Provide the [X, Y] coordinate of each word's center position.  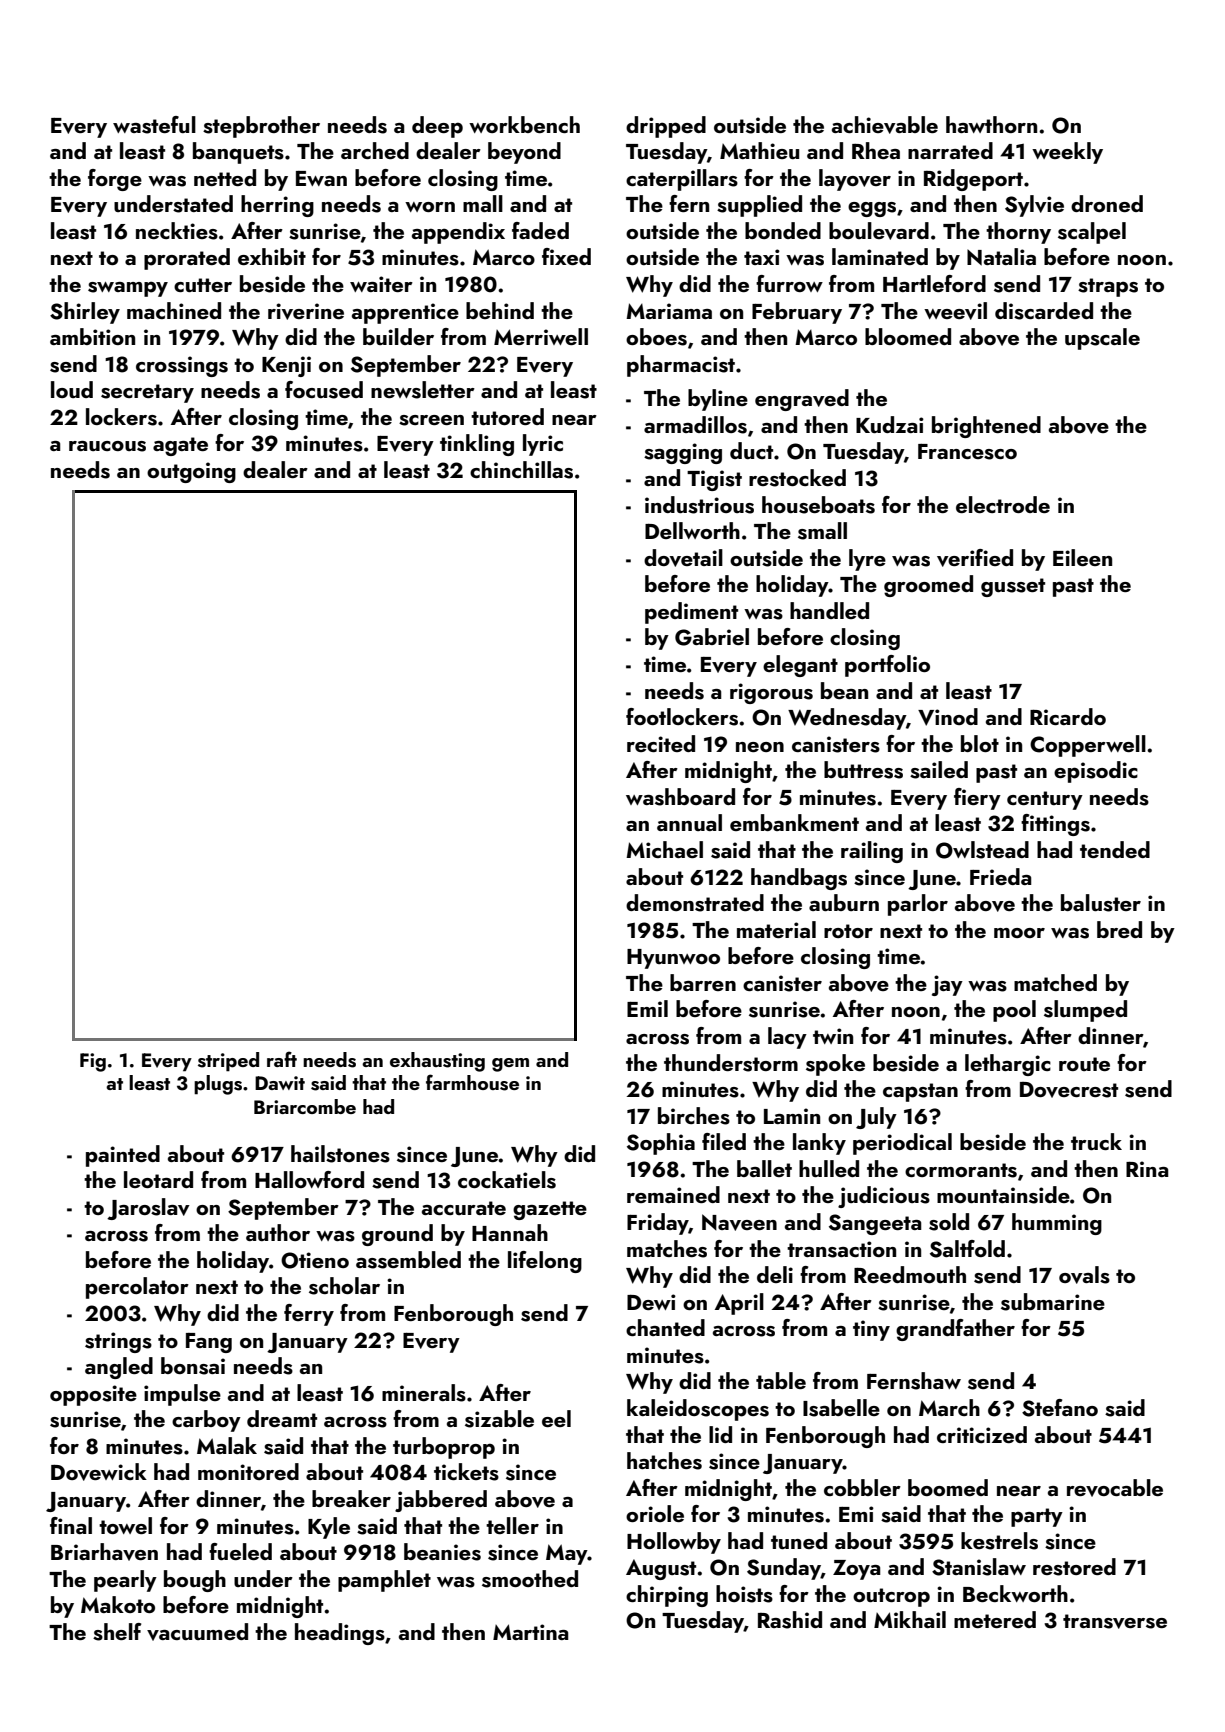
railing [872, 852]
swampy [128, 289]
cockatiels [507, 1180]
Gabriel [712, 637]
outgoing [191, 472]
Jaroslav [148, 1209]
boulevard [879, 231]
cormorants [961, 1170]
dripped [666, 127]
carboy [206, 1421]
